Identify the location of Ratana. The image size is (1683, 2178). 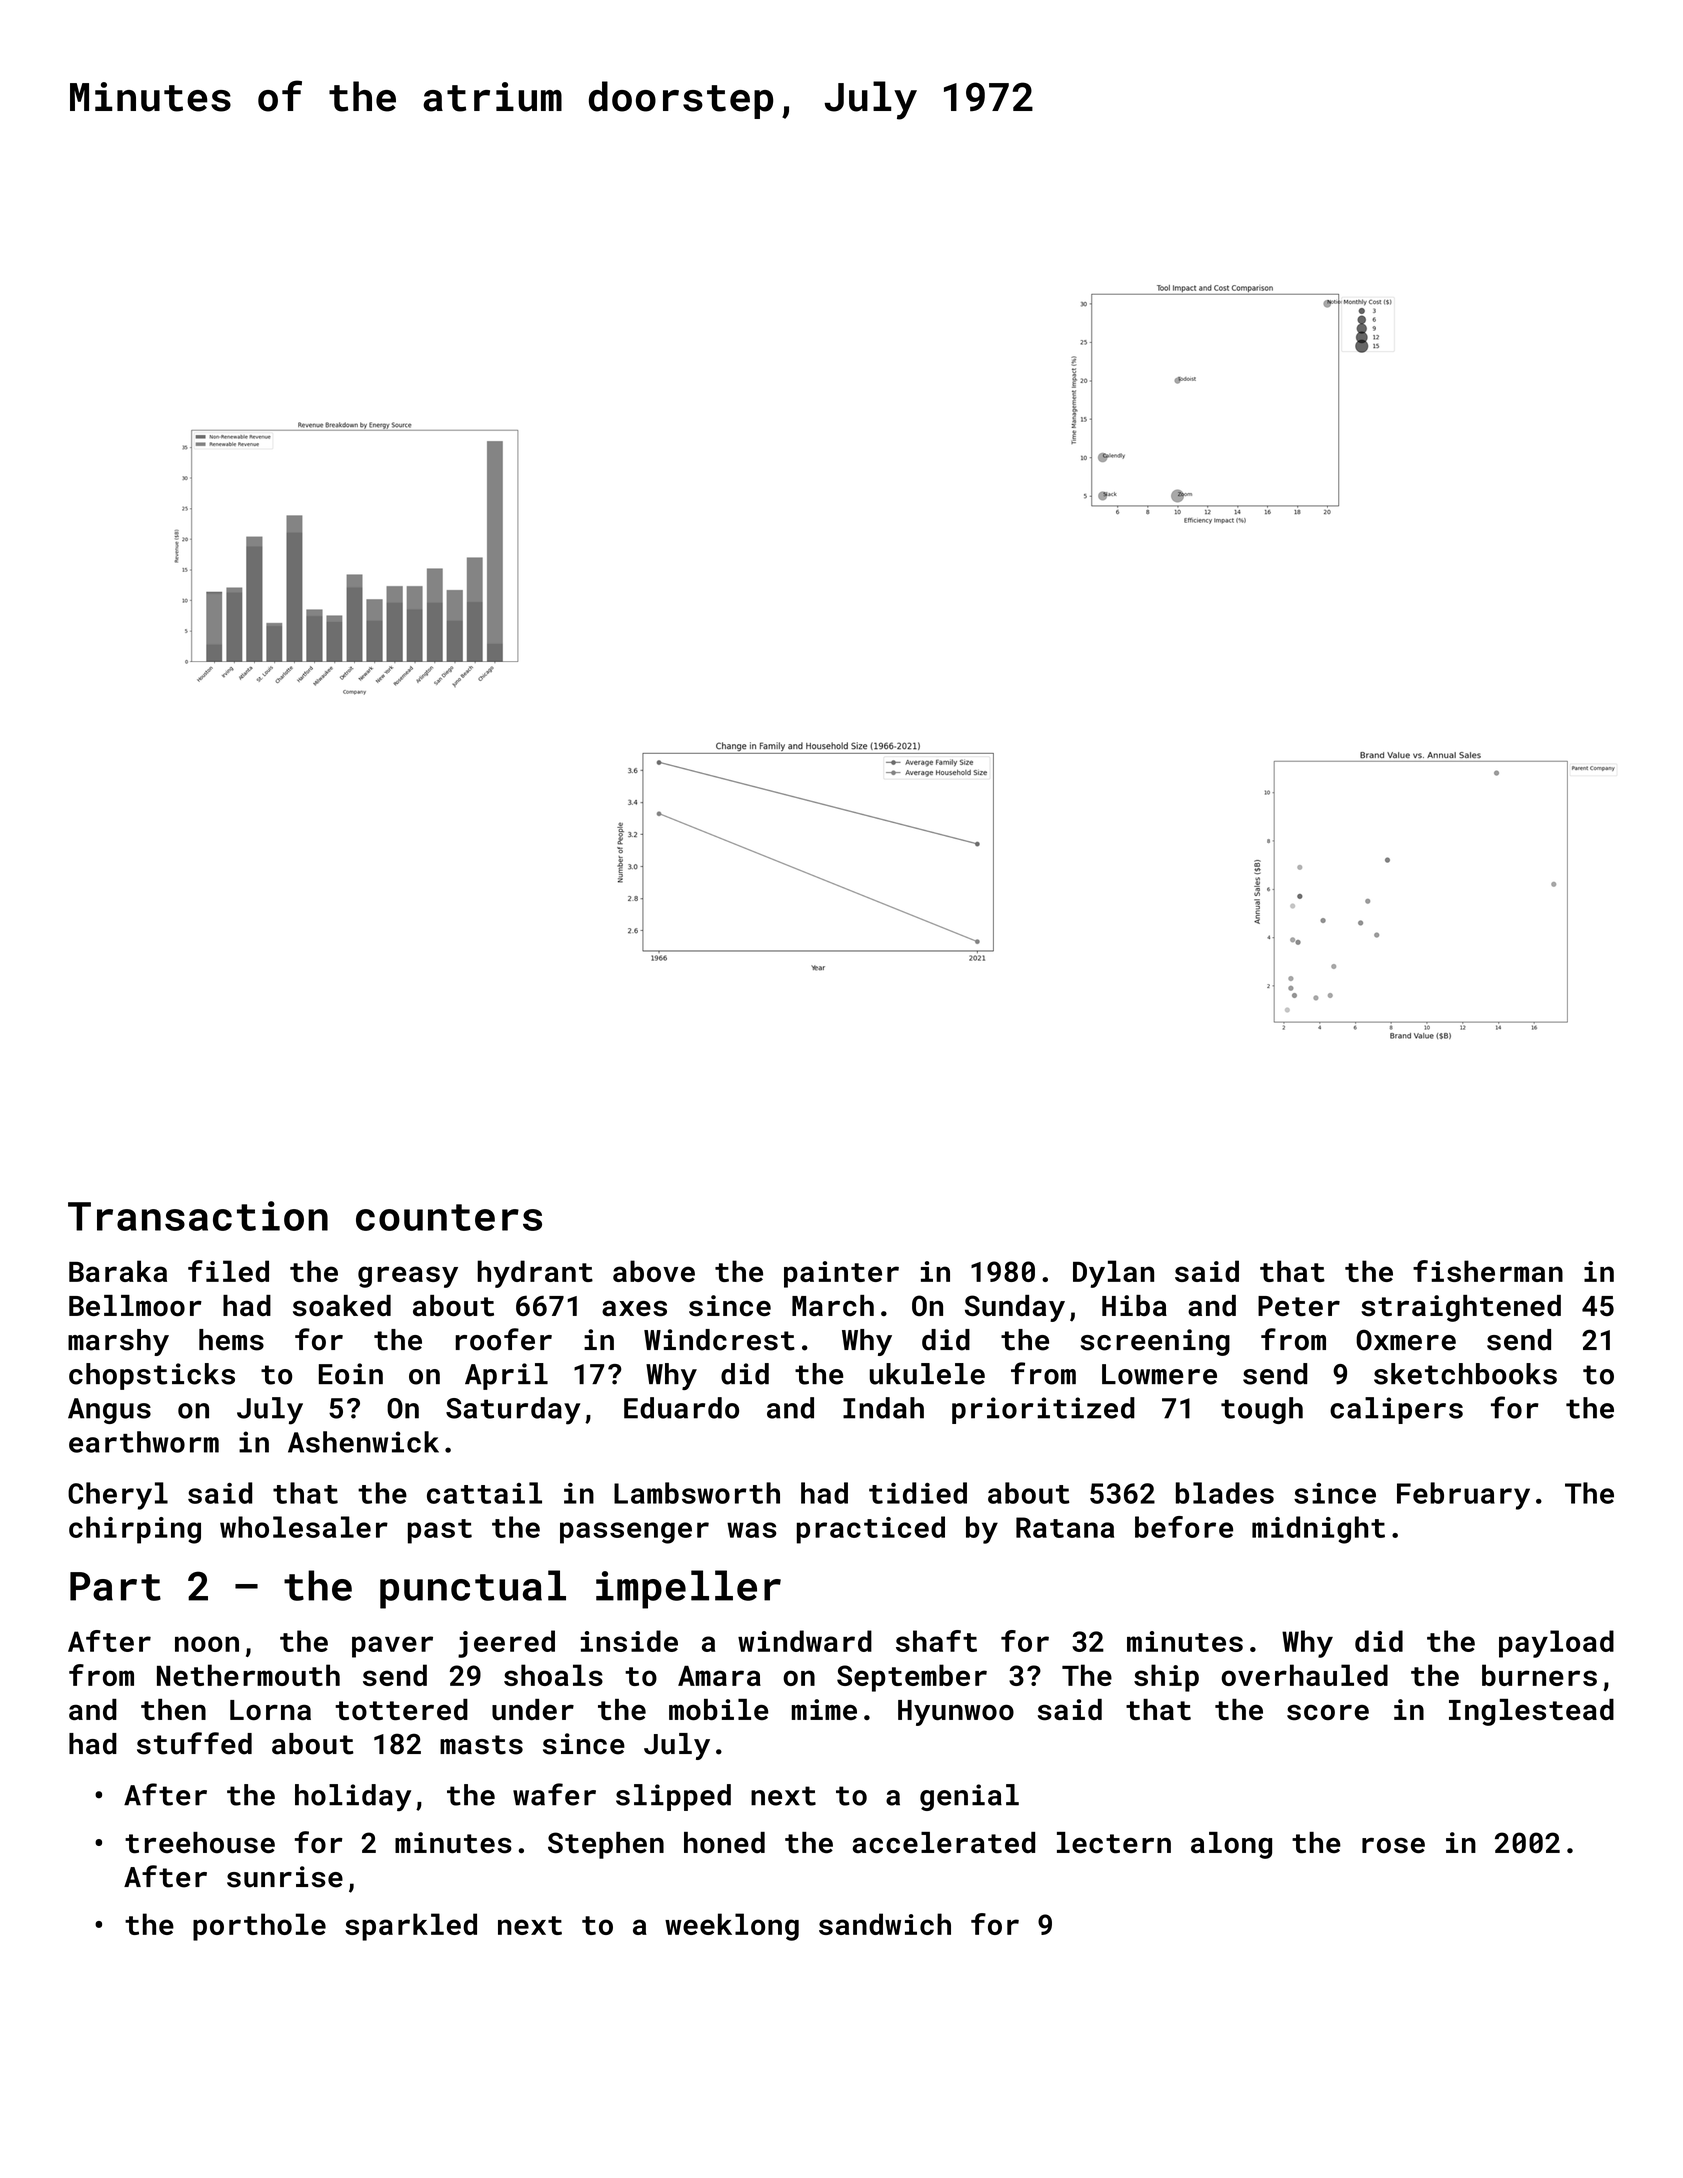
(1065, 1527).
